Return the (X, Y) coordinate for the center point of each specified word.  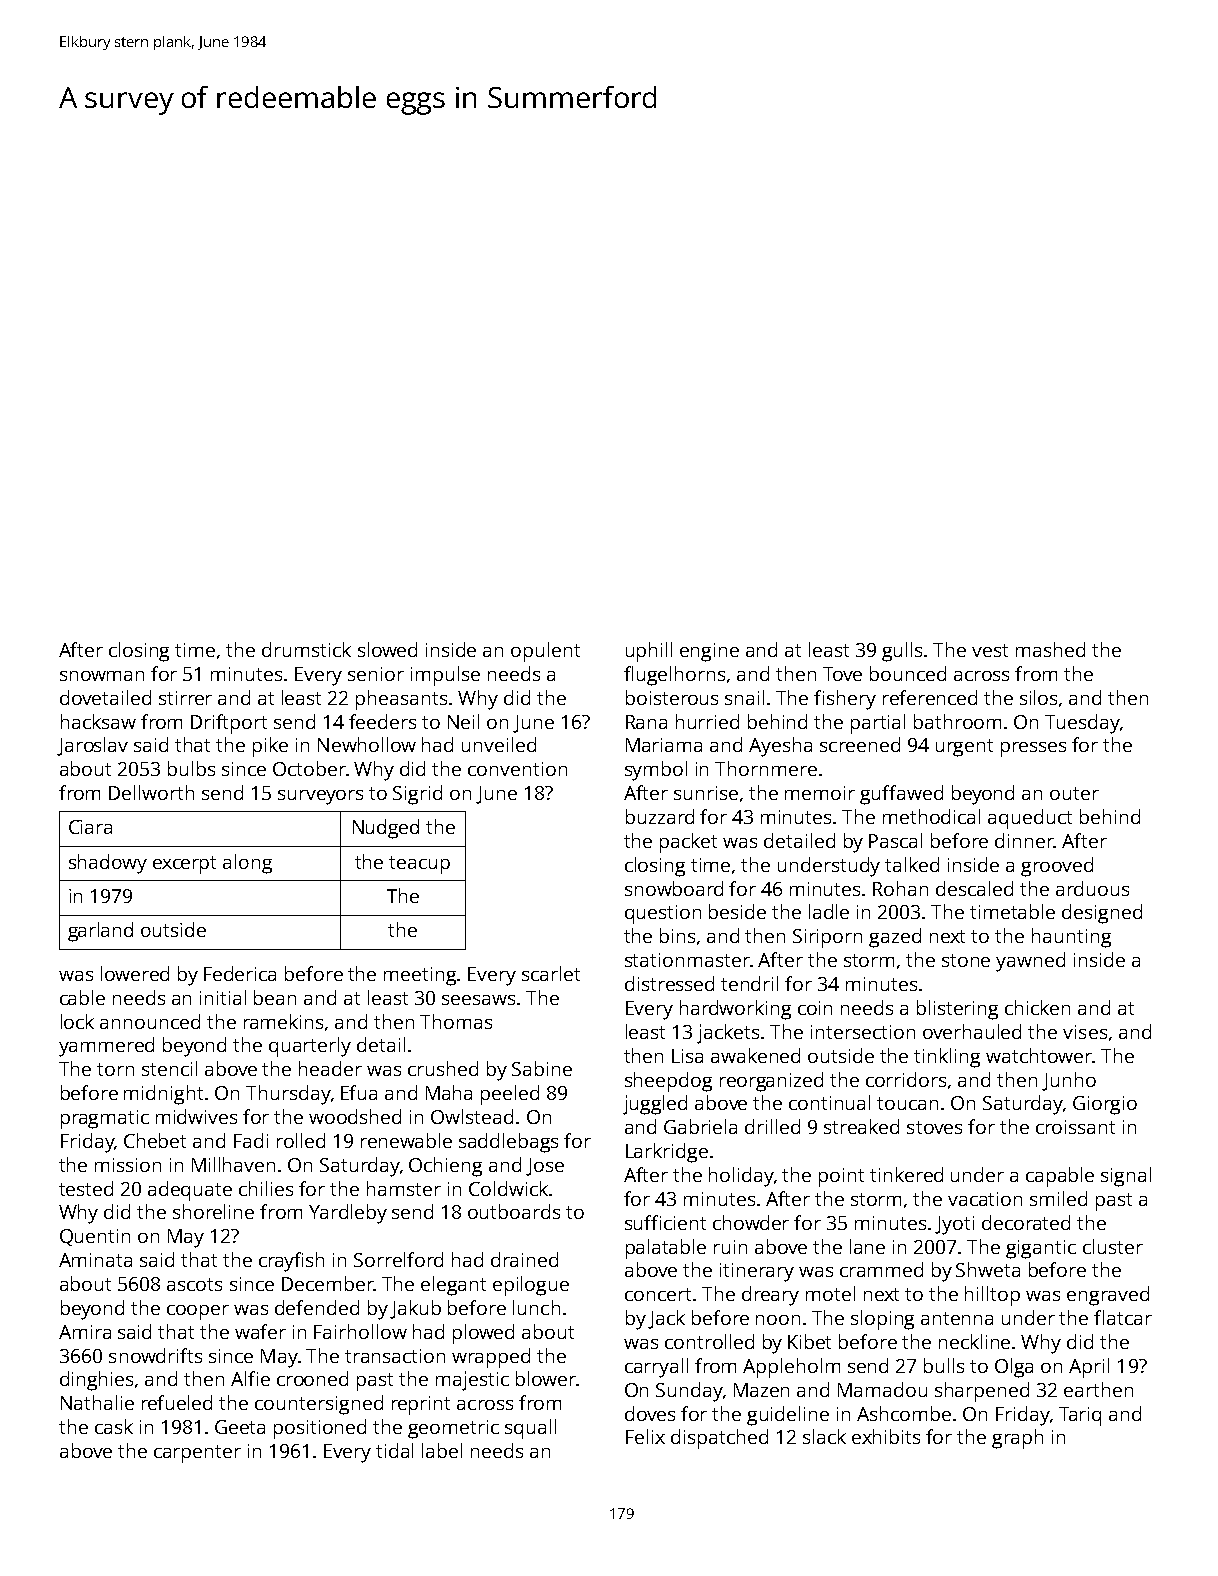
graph (1017, 1439)
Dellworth (151, 792)
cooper (198, 1312)
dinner (1024, 840)
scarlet (551, 973)
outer (1074, 793)
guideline (788, 1416)
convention (517, 769)
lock (77, 1021)
